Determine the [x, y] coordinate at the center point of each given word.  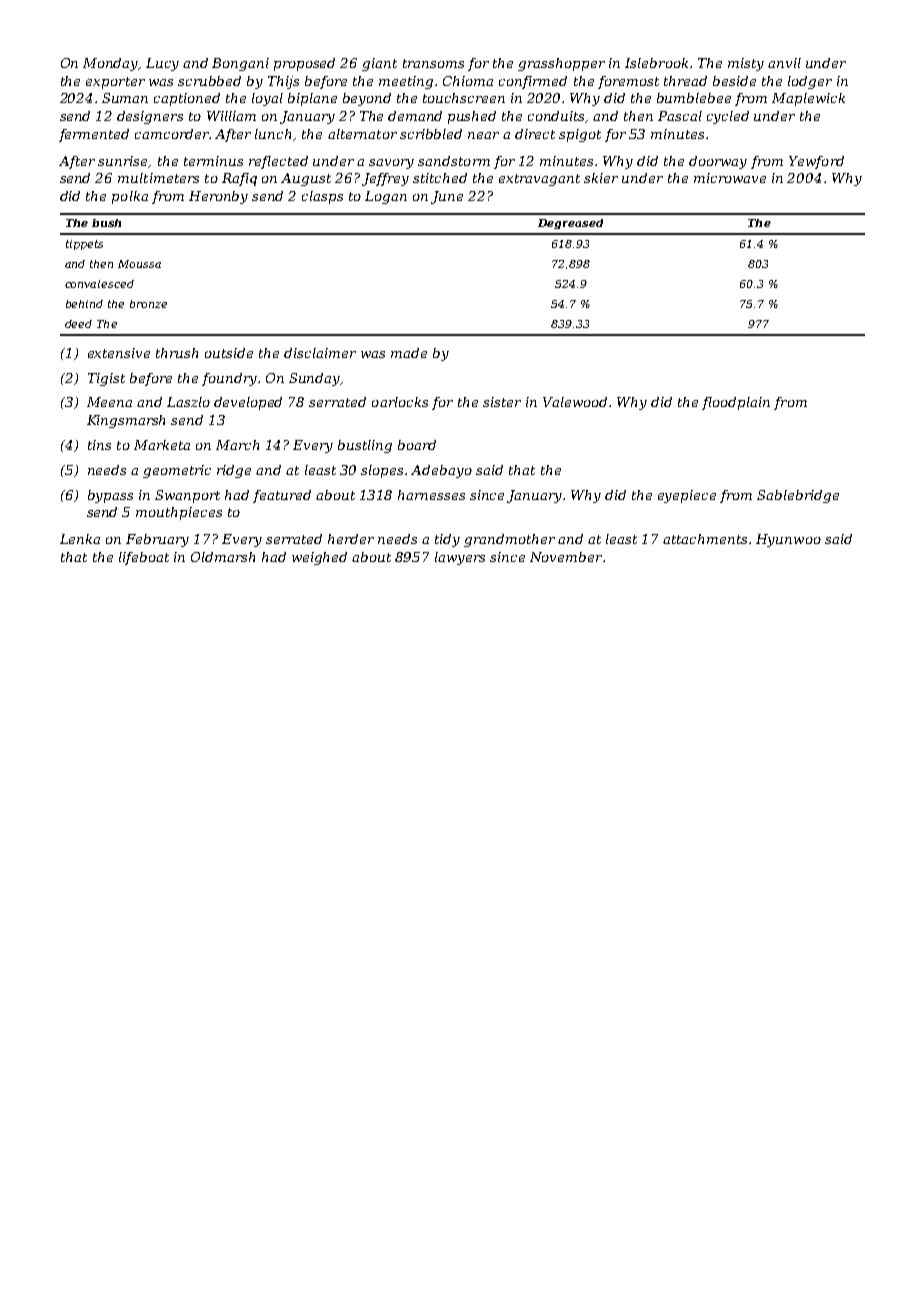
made [409, 353]
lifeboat [144, 558]
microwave [730, 178]
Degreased [570, 224]
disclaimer [320, 353]
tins [99, 445]
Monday [111, 64]
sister [502, 402]
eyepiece [687, 496]
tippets [84, 245]
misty [746, 64]
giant [379, 64]
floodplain [736, 403]
